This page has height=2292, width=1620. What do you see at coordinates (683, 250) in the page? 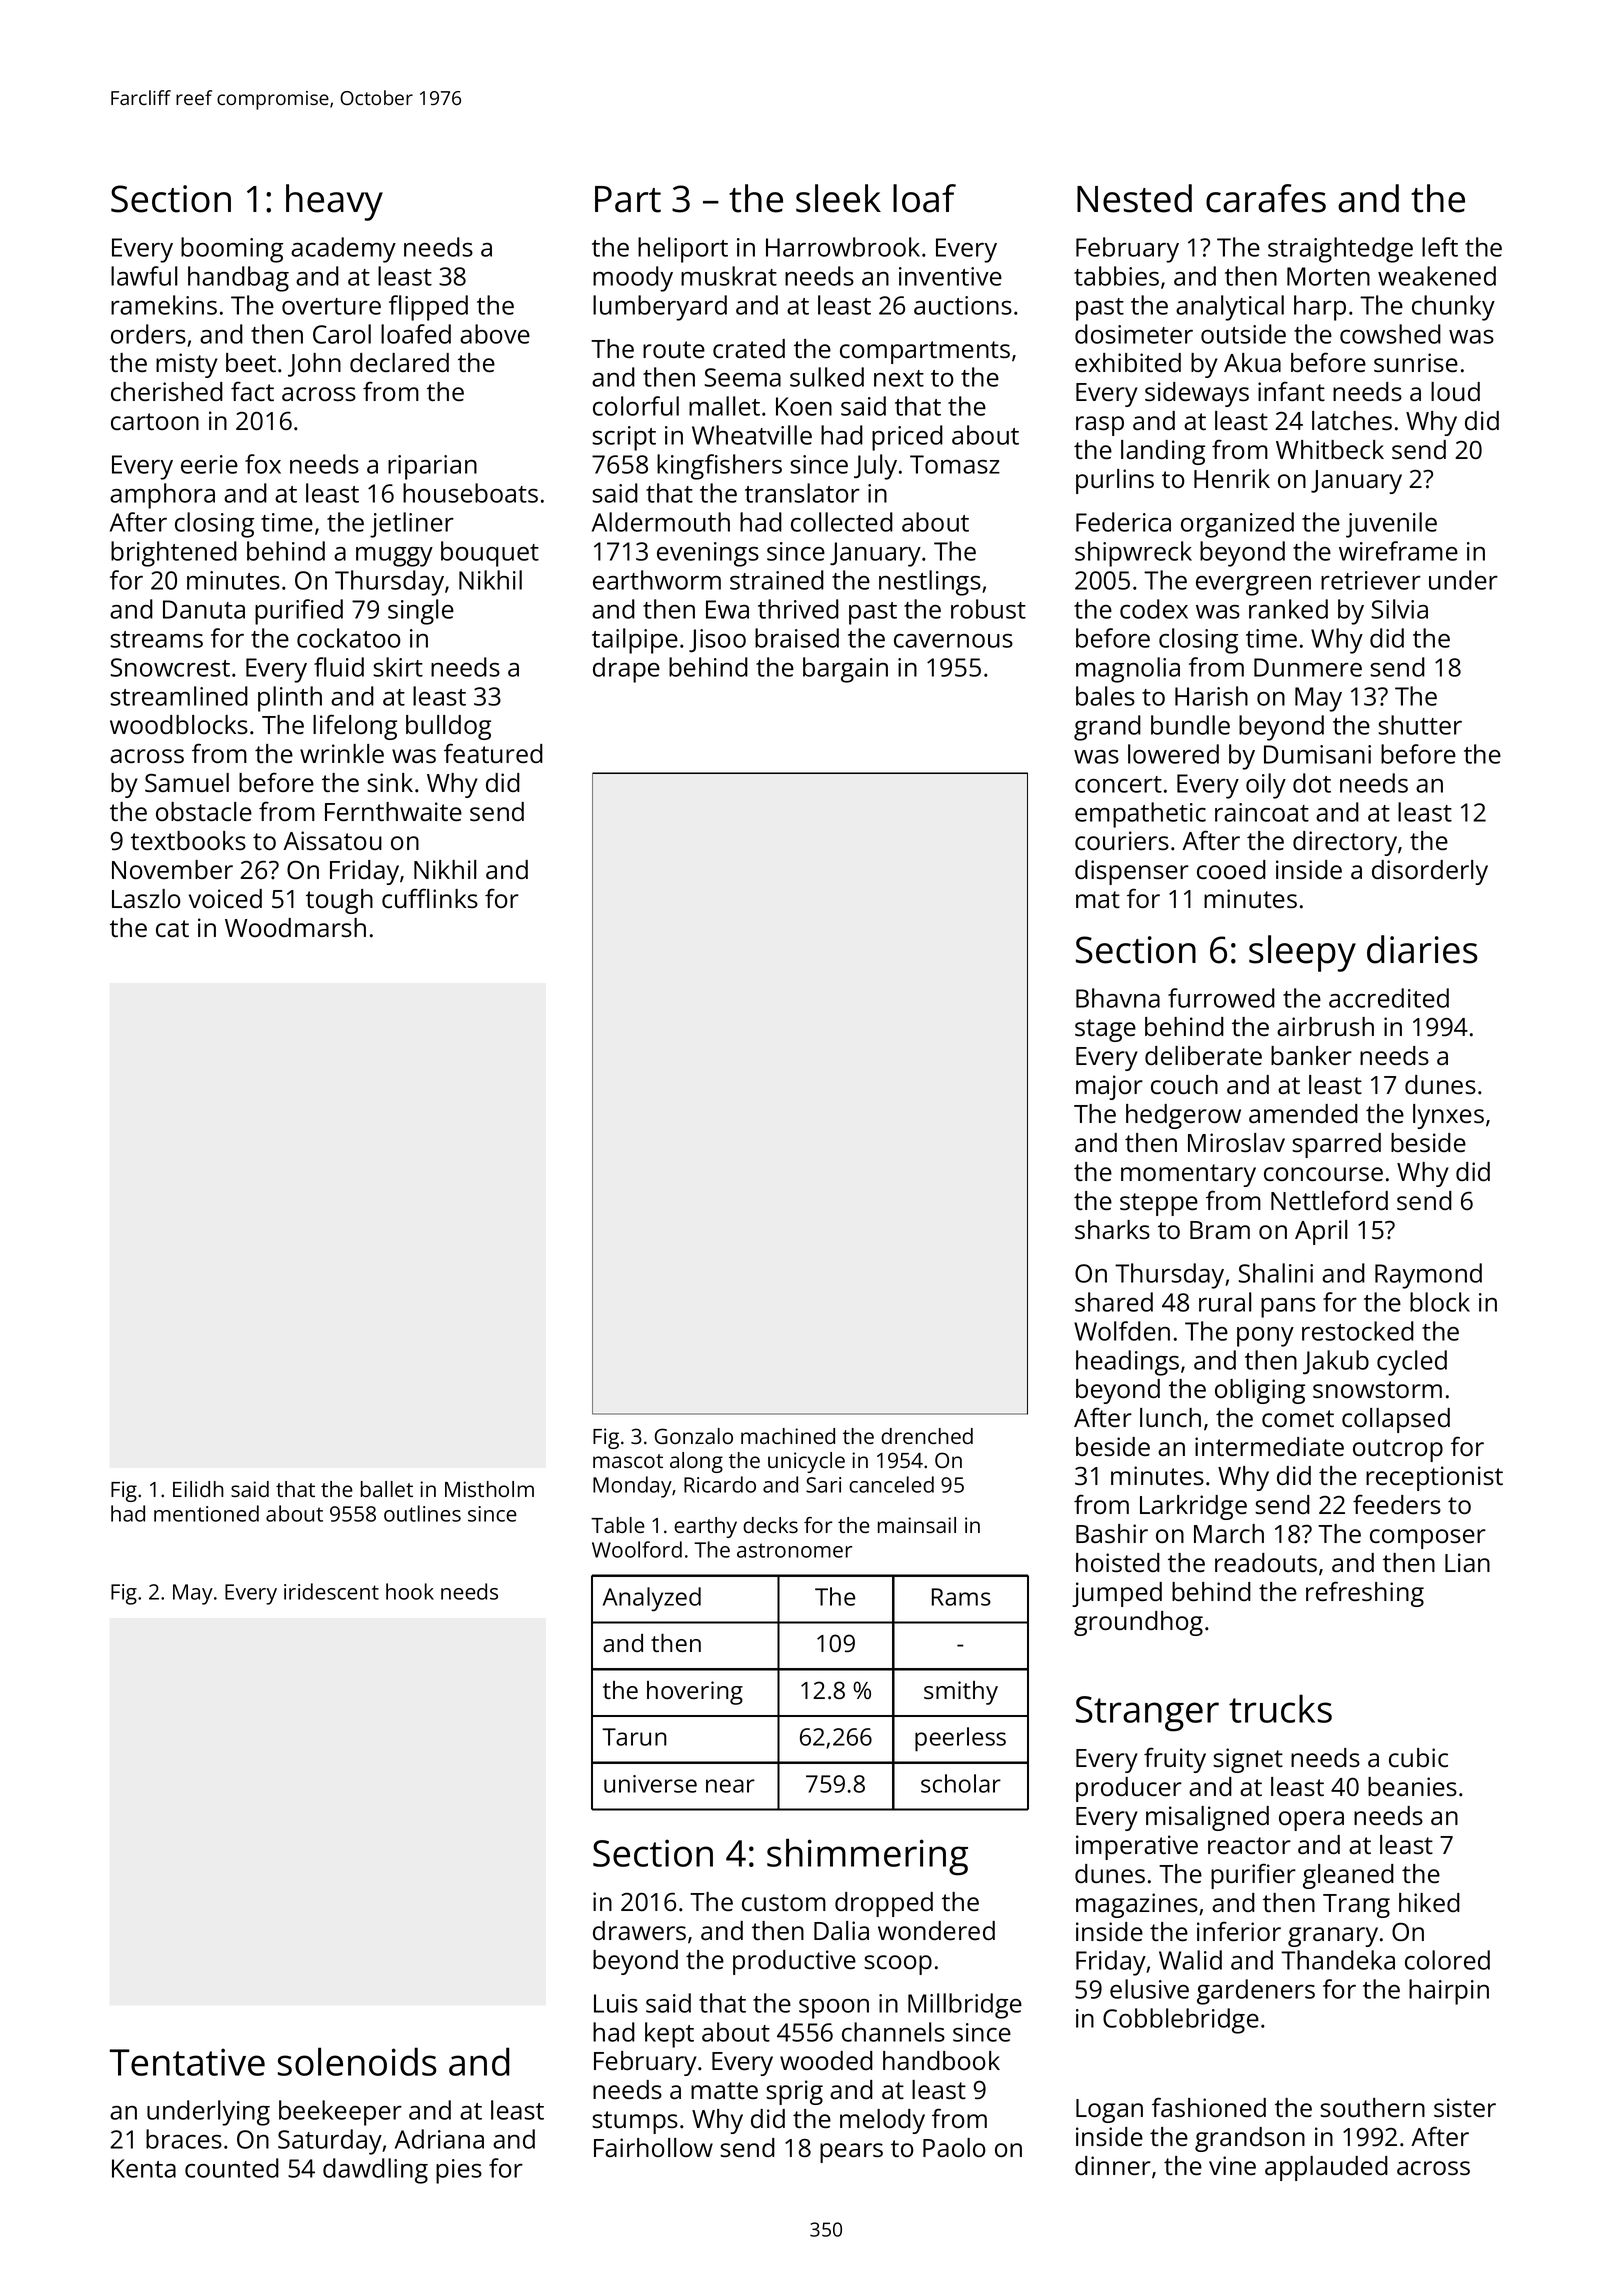
I see `heliport` at bounding box center [683, 250].
